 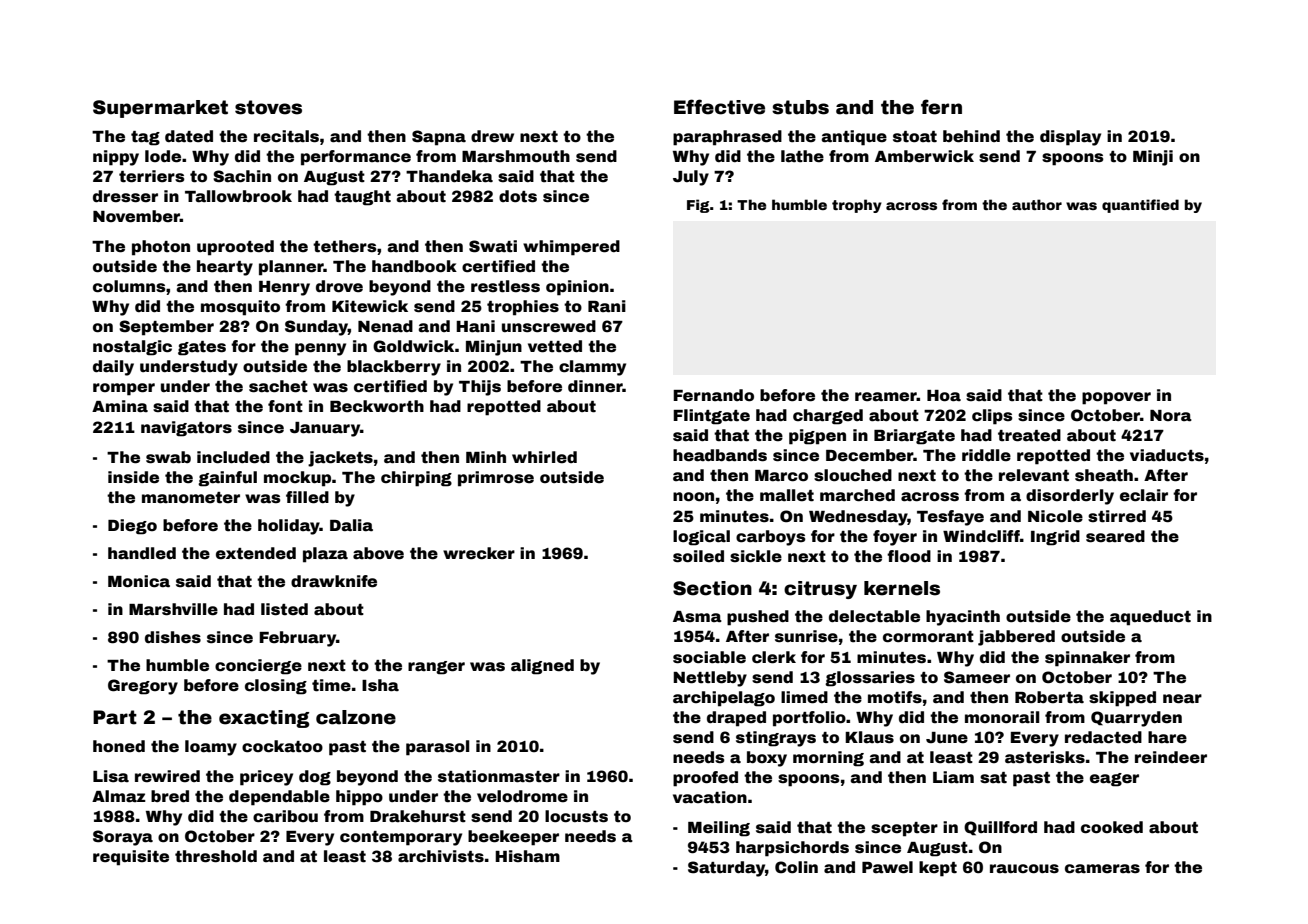 I want to click on near, so click(x=1182, y=699).
